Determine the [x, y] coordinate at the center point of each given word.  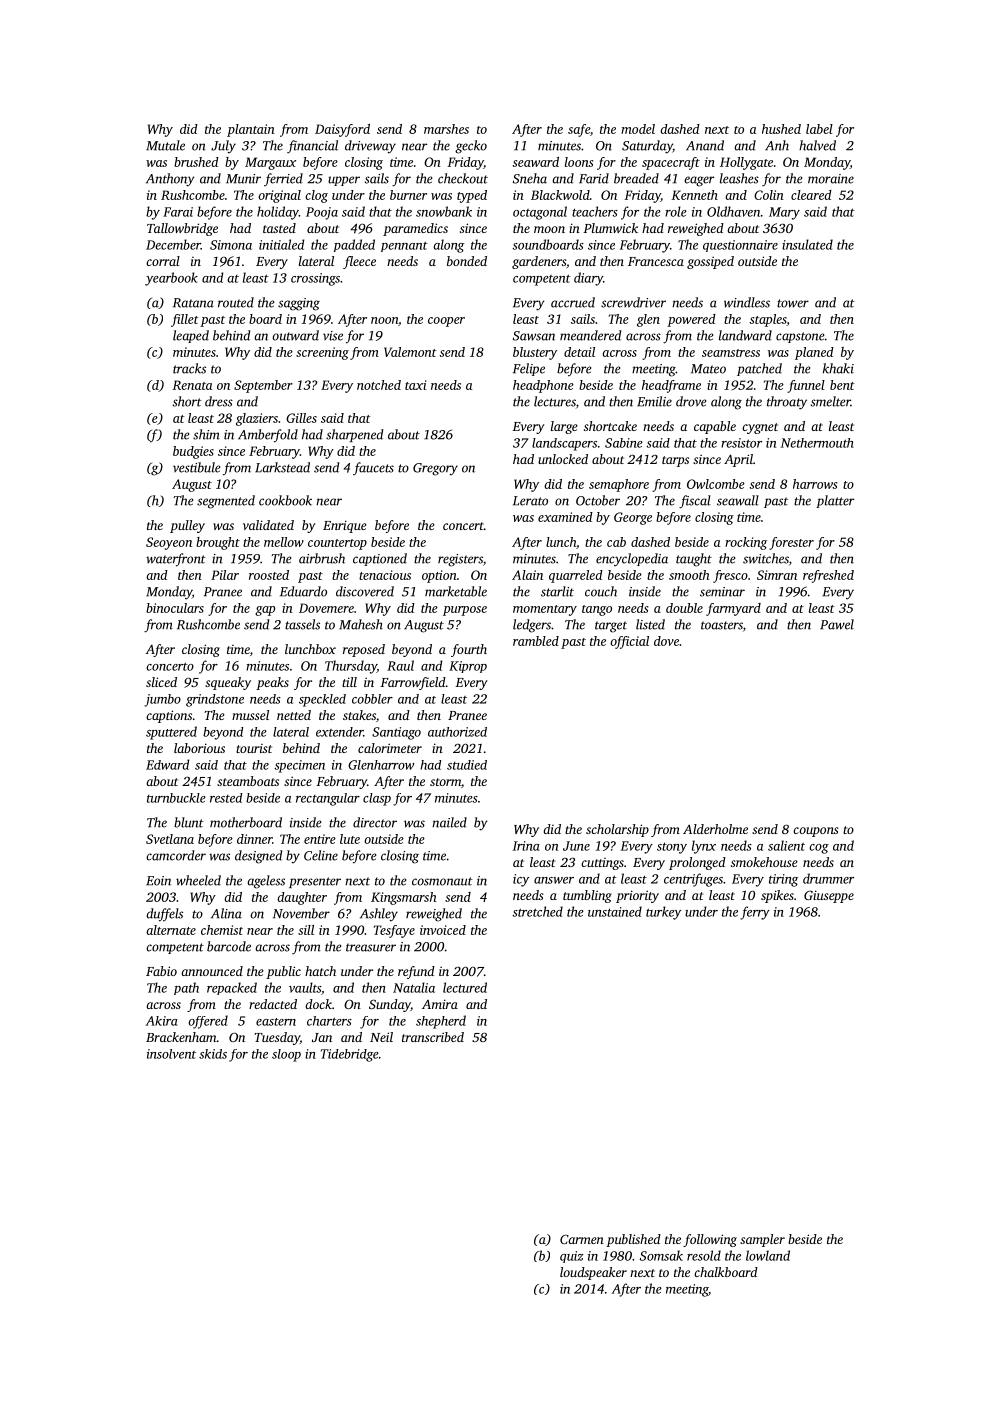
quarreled [576, 576]
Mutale [165, 145]
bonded [467, 261]
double [684, 608]
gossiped [710, 262]
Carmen [582, 1239]
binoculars [175, 608]
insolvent [171, 1054]
